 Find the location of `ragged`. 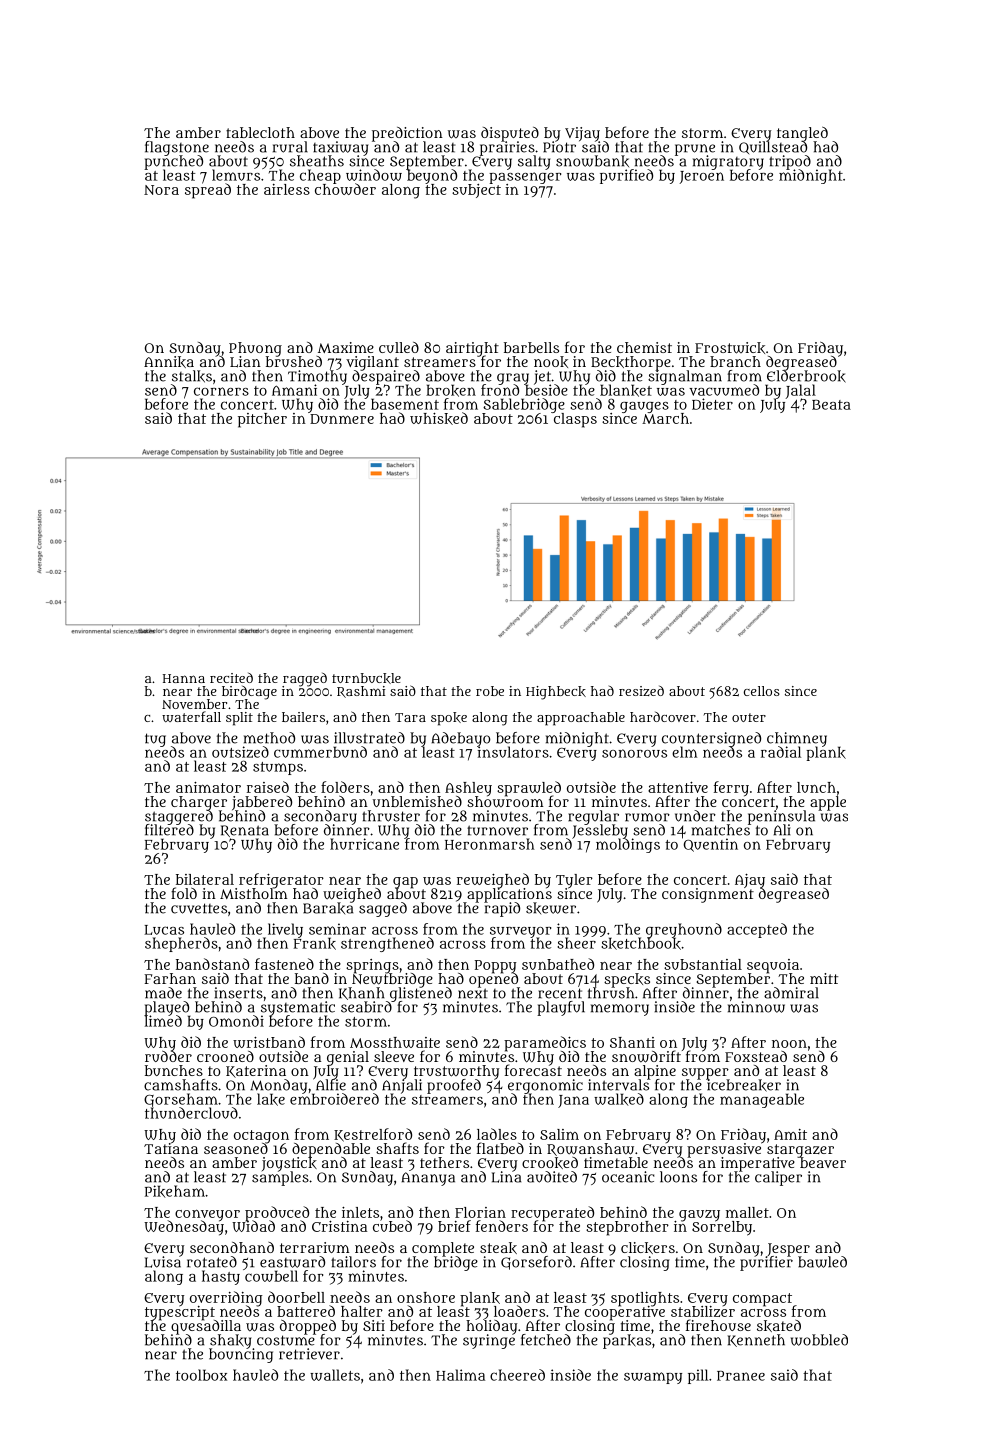

ragged is located at coordinates (305, 679).
